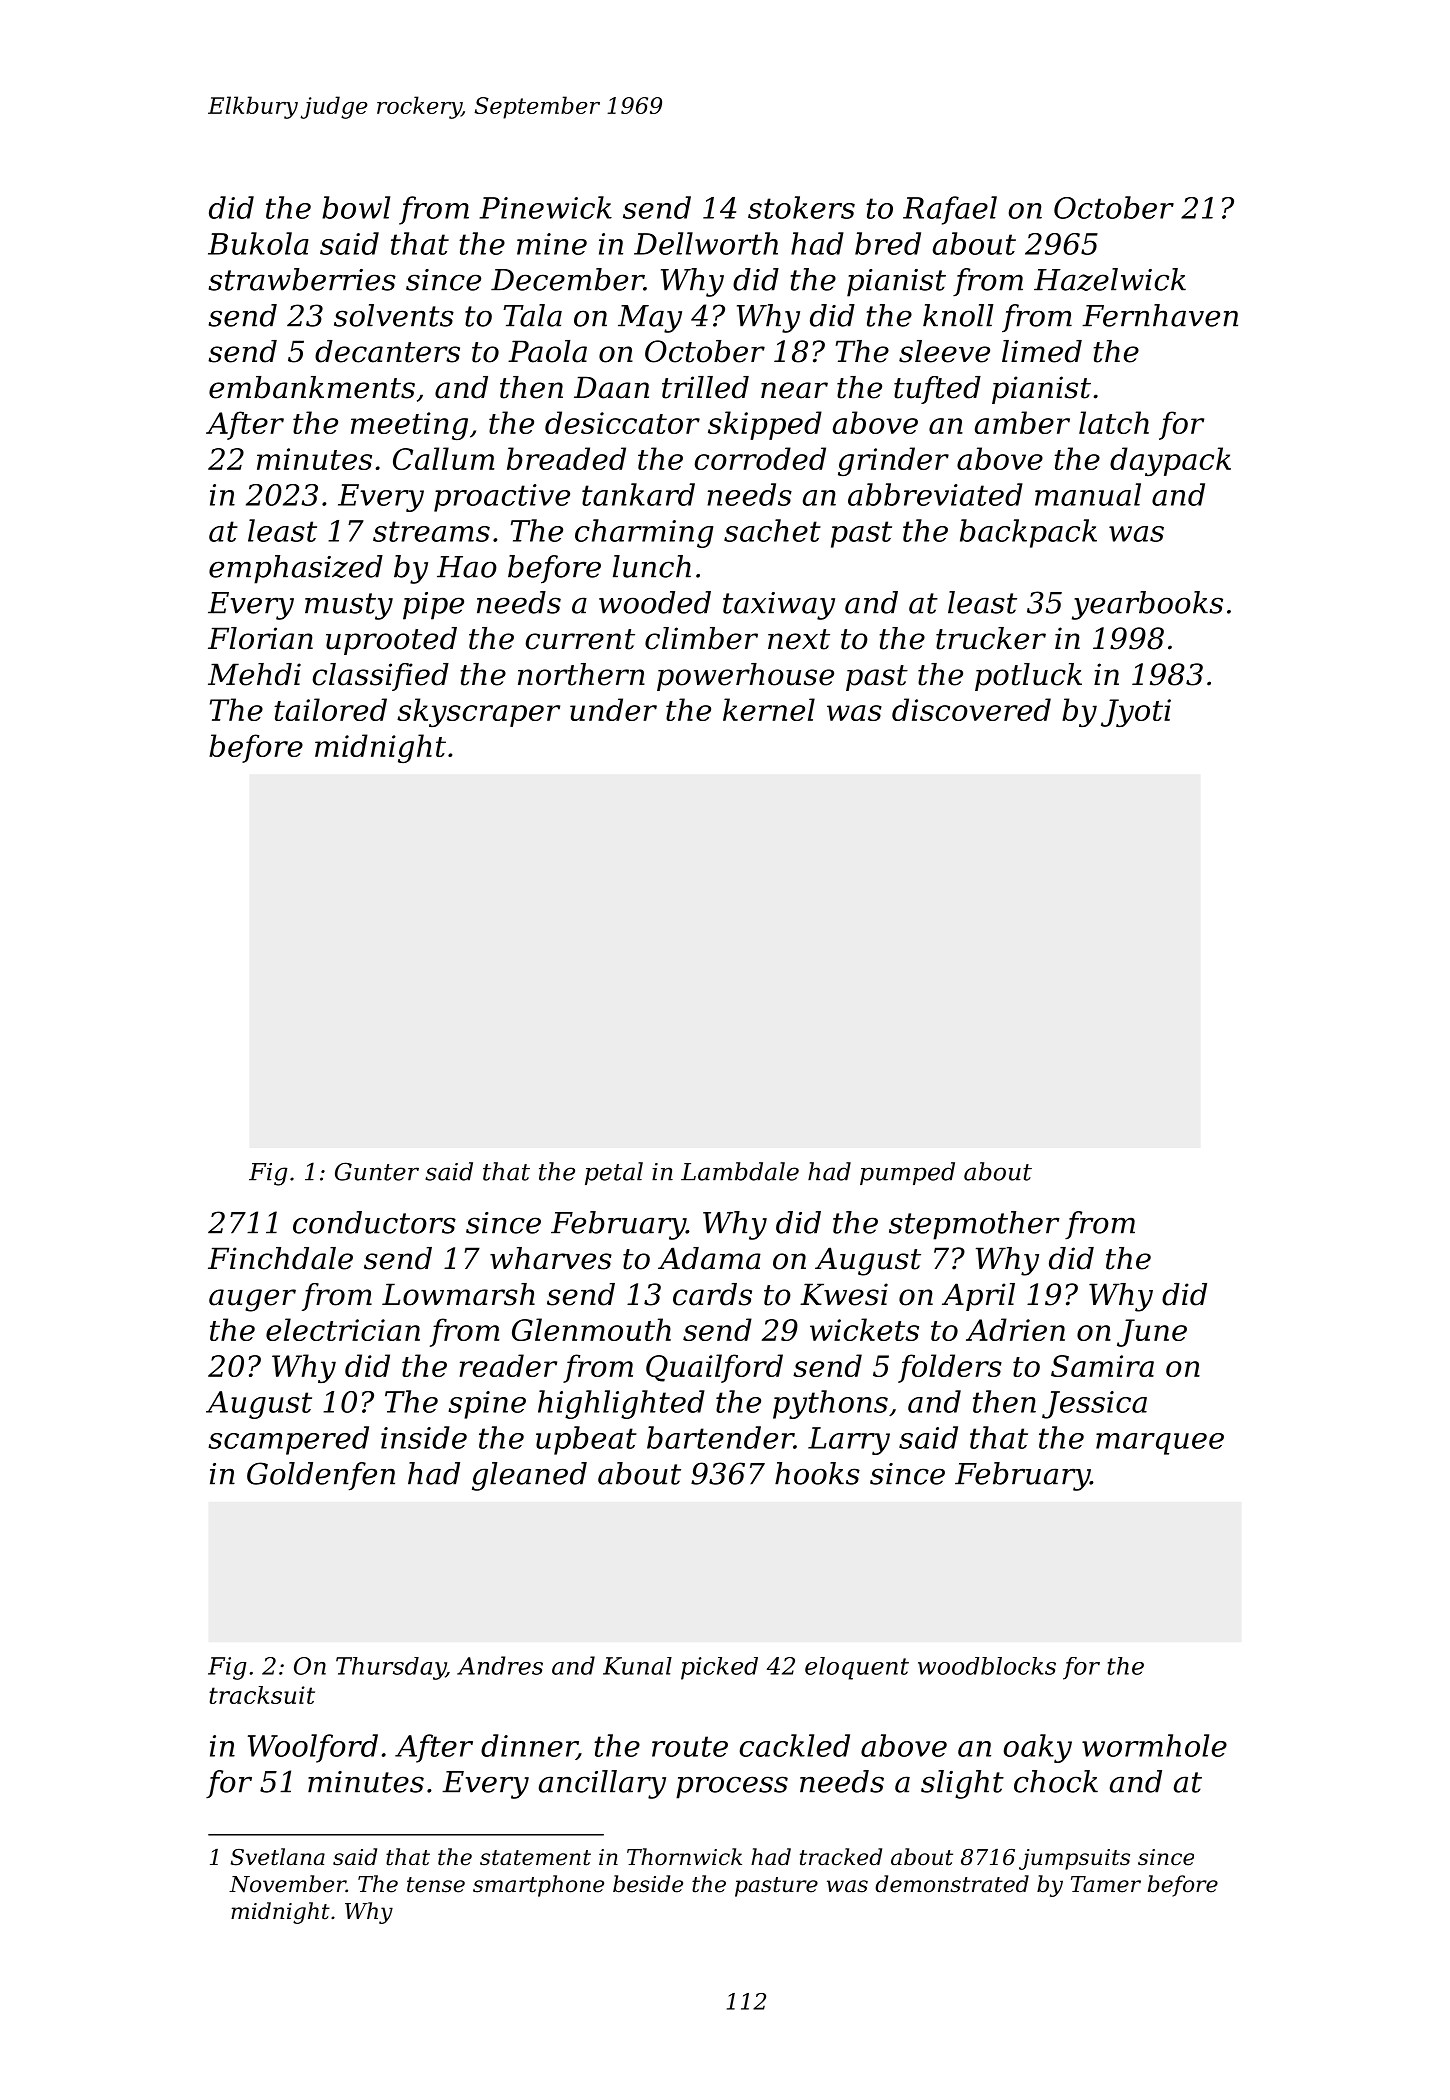 The width and height of the document is (1450, 2100). I want to click on Rafael, so click(950, 210).
